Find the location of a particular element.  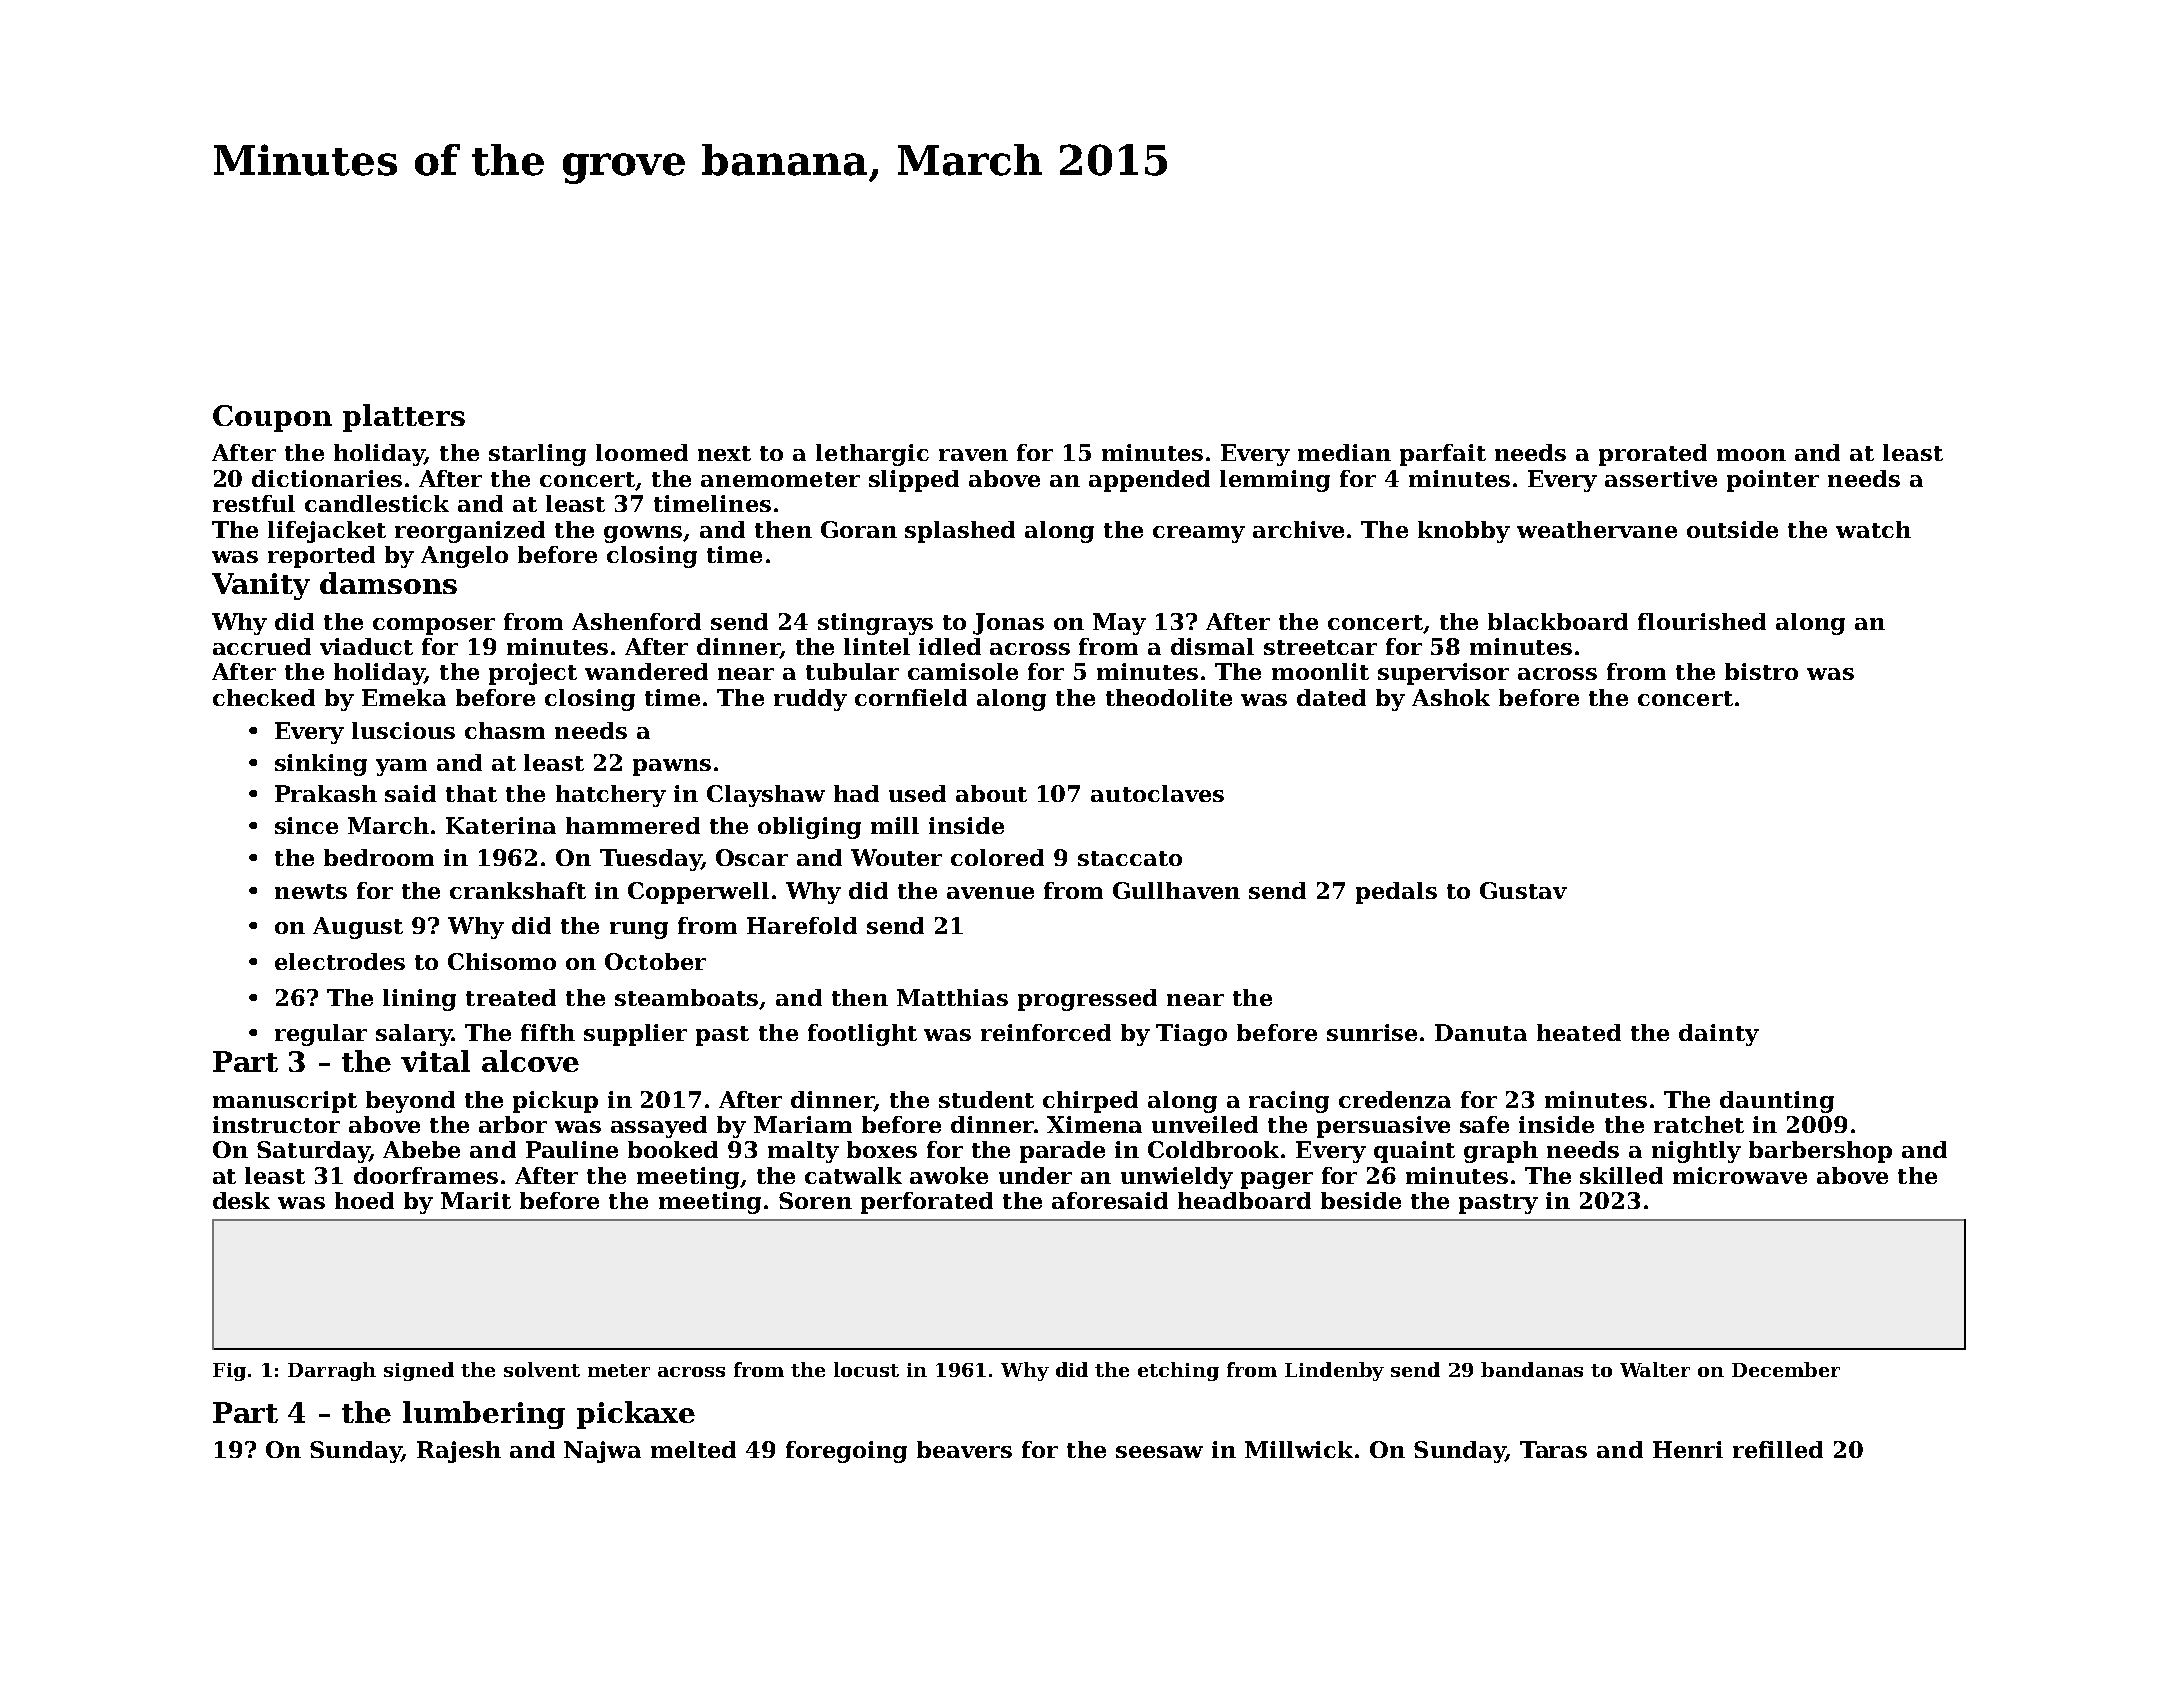

Ashenford is located at coordinates (636, 621).
